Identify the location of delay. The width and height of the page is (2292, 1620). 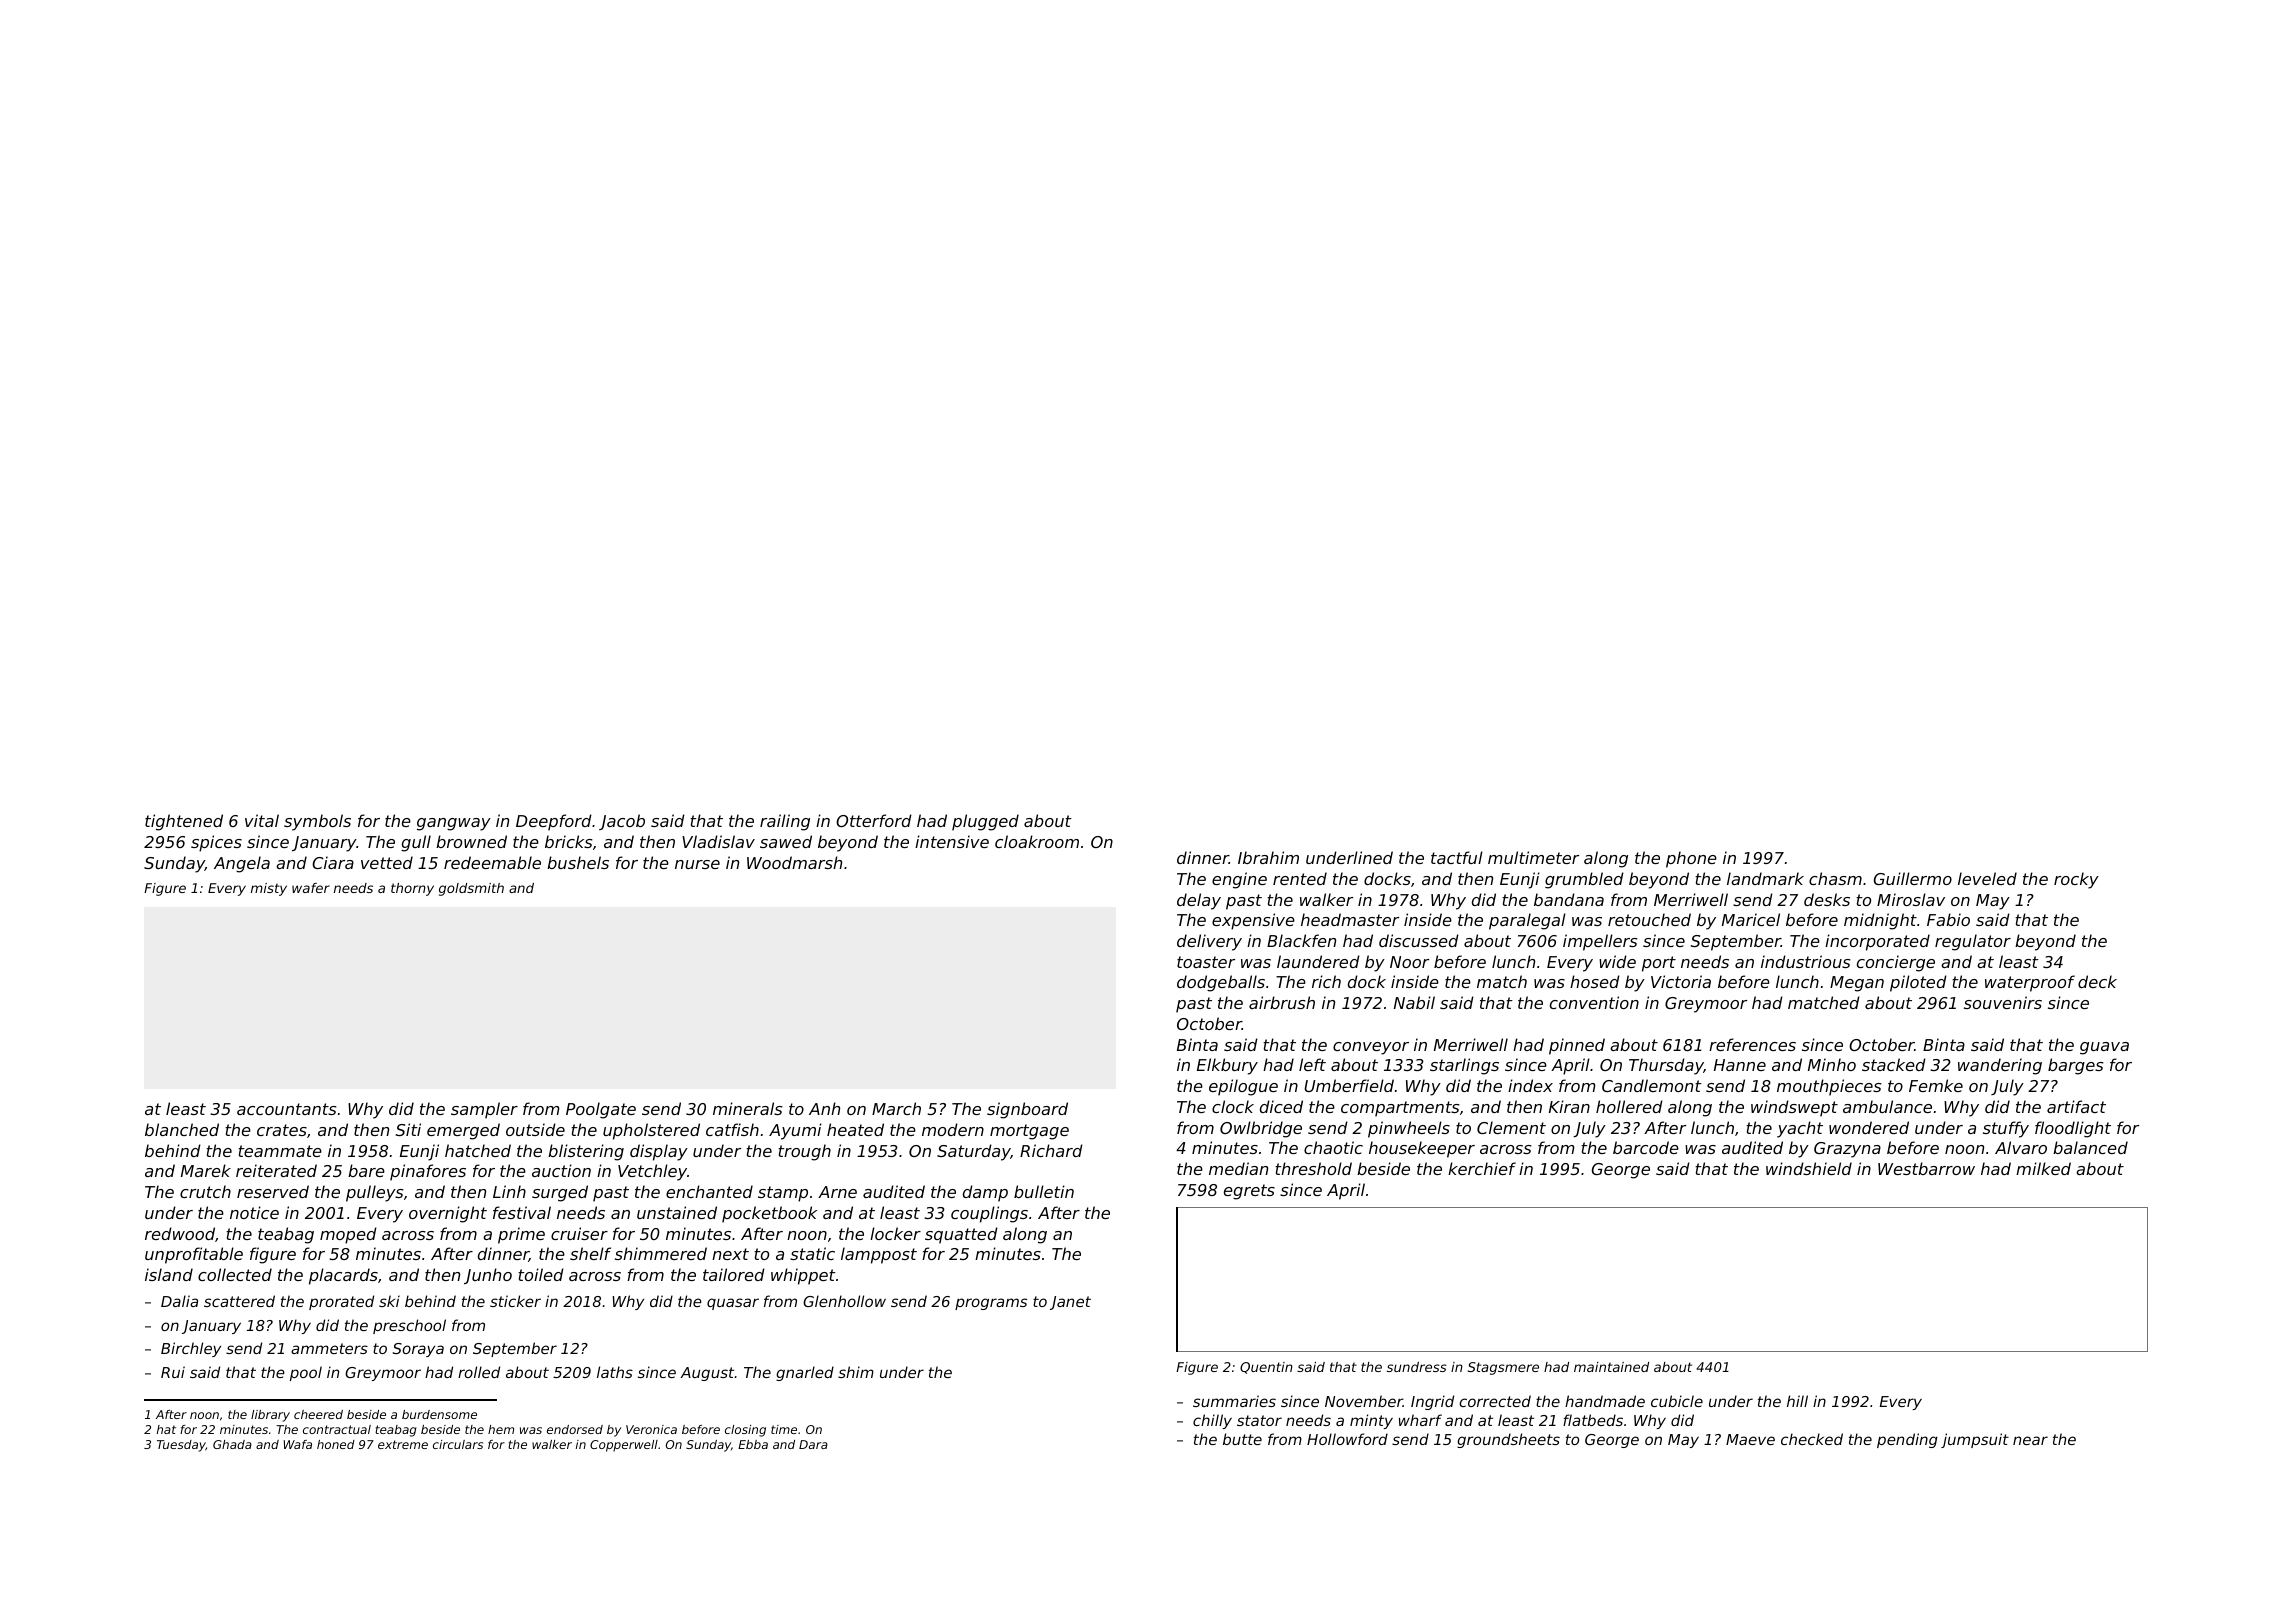
(1199, 901).
